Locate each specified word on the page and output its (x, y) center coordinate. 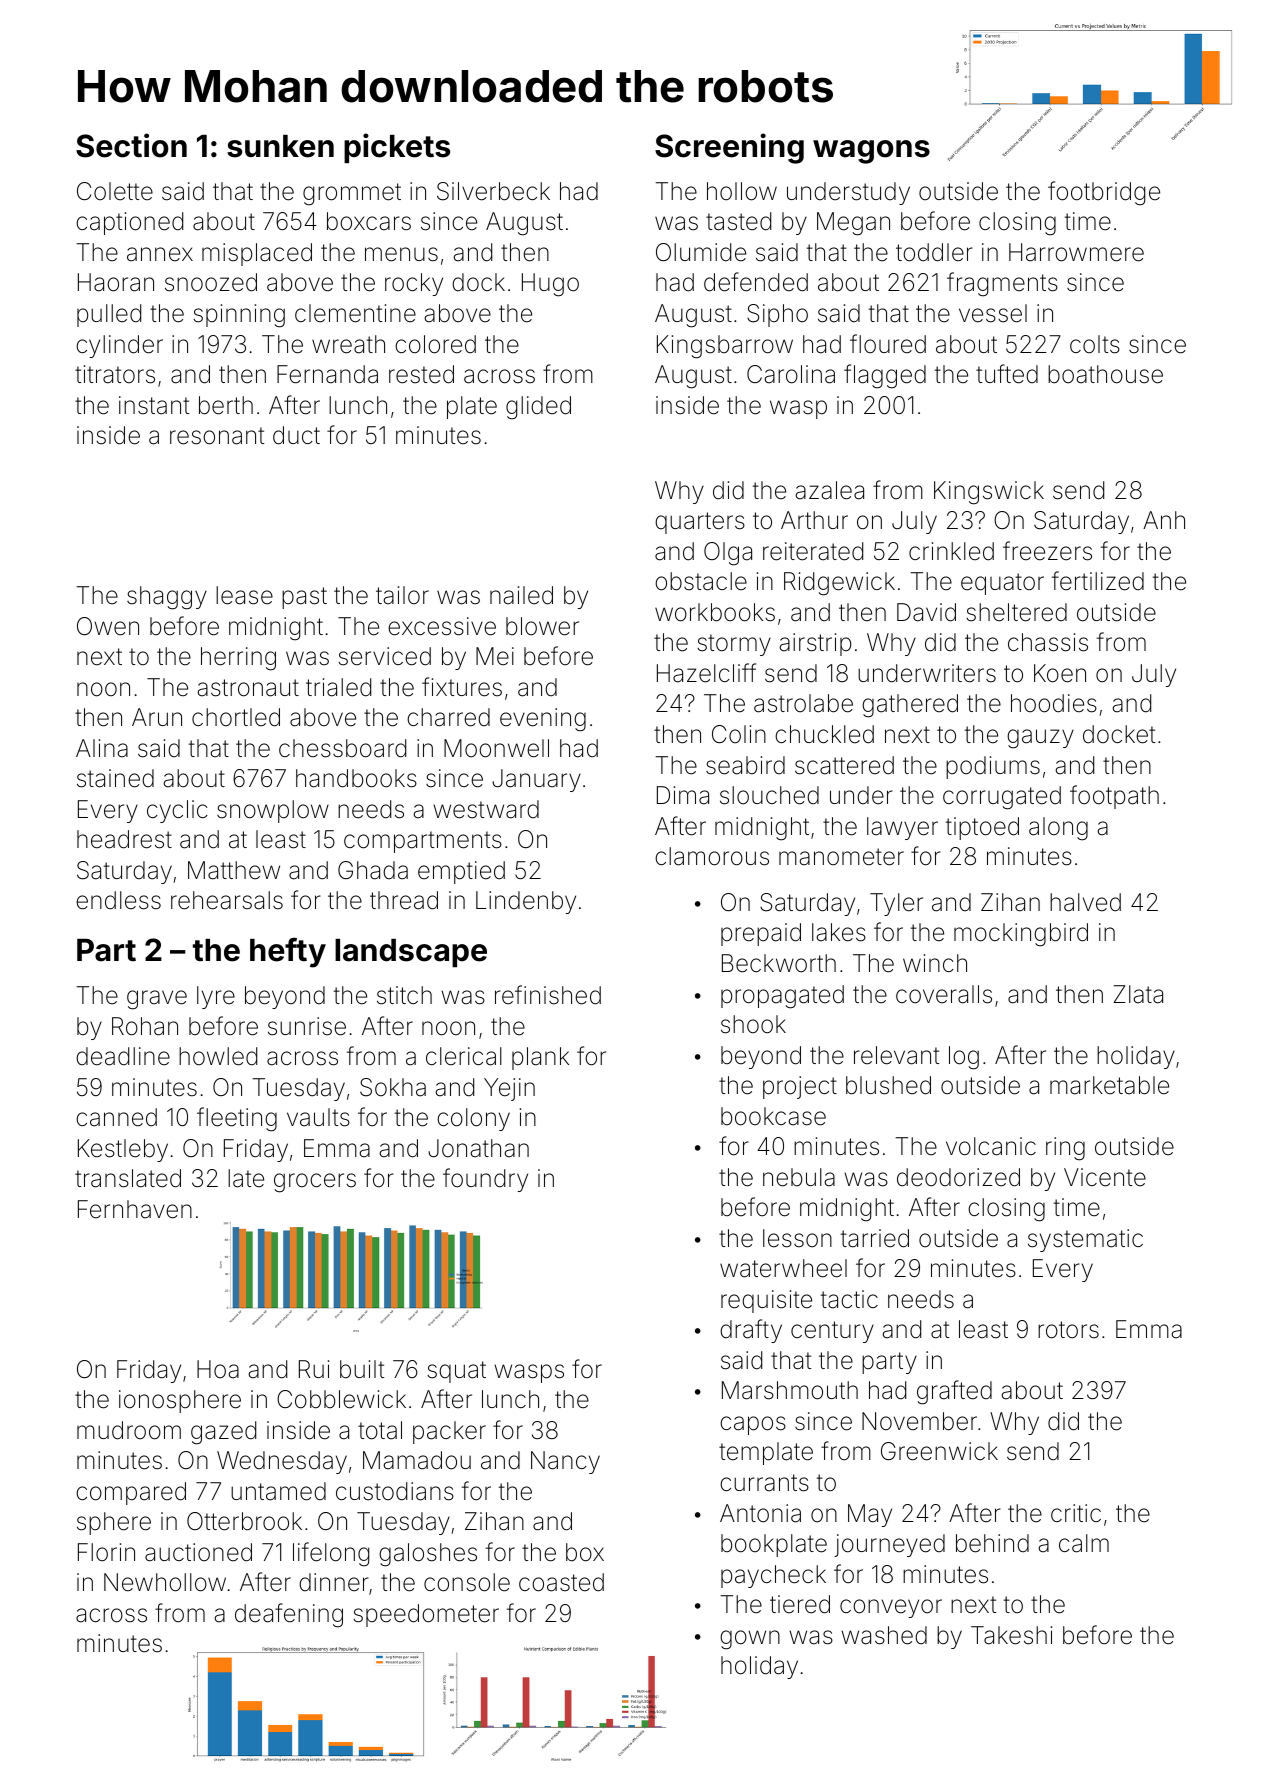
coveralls (944, 994)
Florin (106, 1552)
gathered (910, 706)
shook (753, 1024)
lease (244, 595)
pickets (397, 148)
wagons (871, 152)
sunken (280, 146)
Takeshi (1011, 1635)
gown (750, 1640)
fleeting (237, 1119)
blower (542, 626)
